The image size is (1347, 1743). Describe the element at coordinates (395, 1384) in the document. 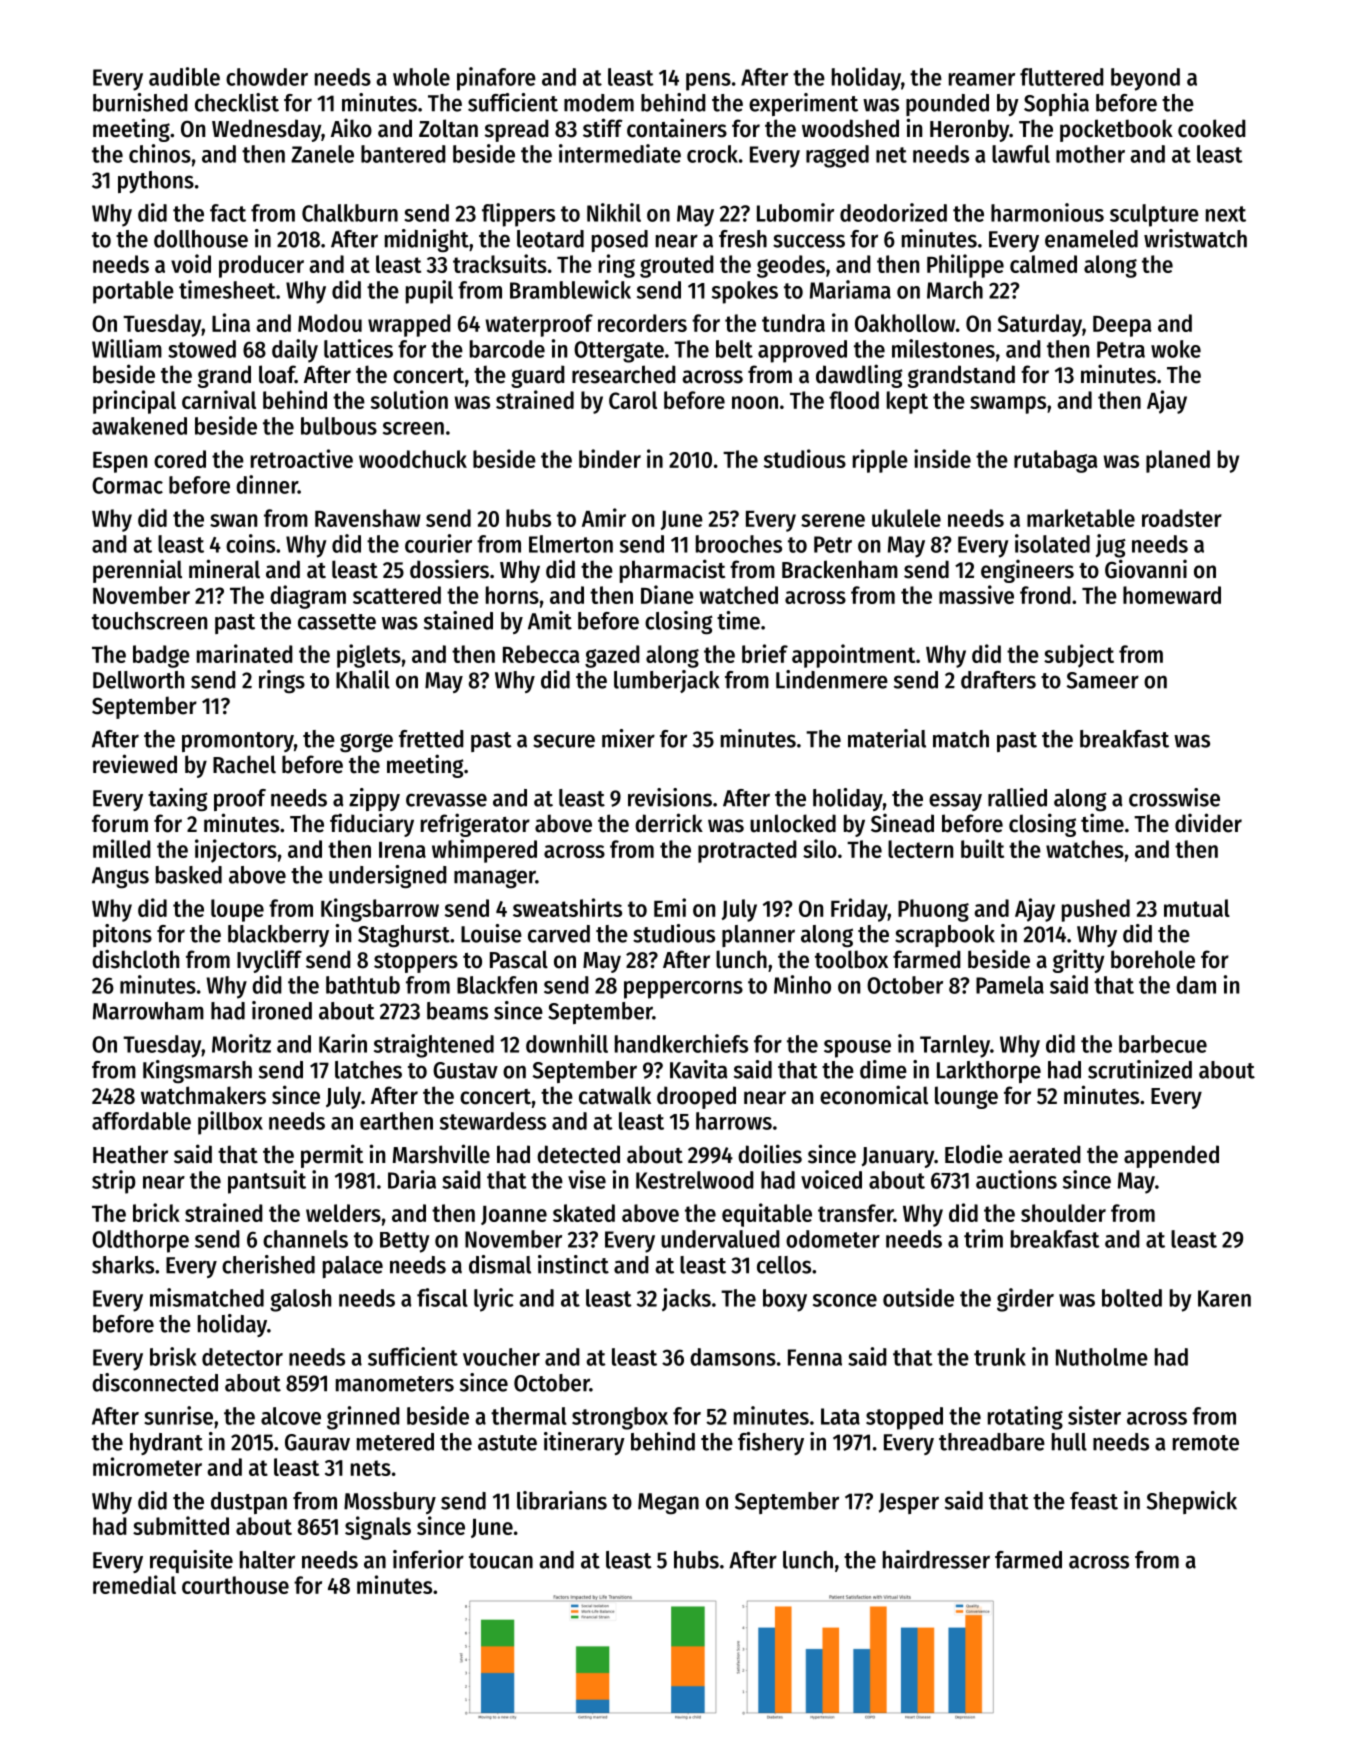

I see `manometers` at that location.
